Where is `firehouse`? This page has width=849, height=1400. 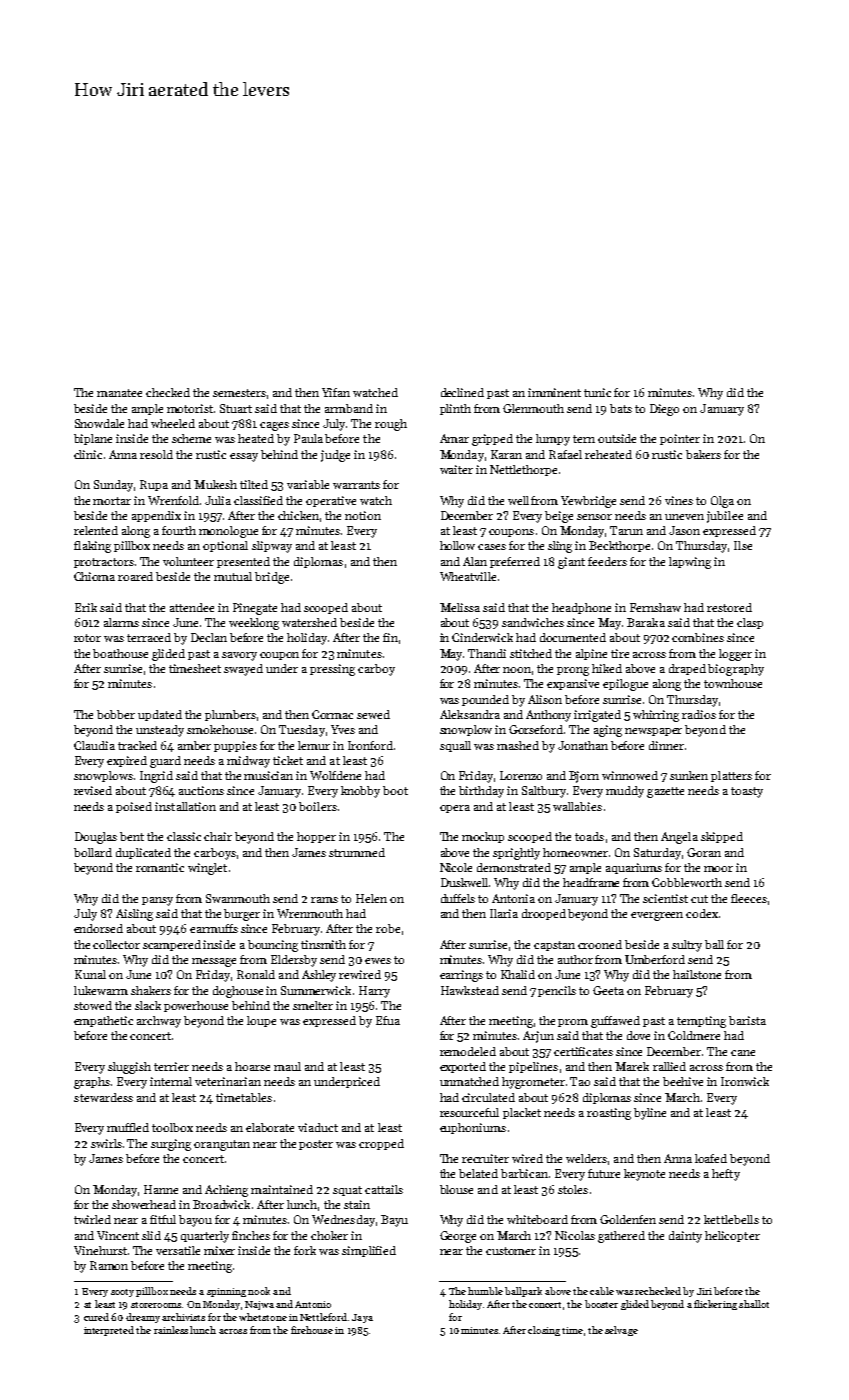 firehouse is located at coordinates (312, 1330).
